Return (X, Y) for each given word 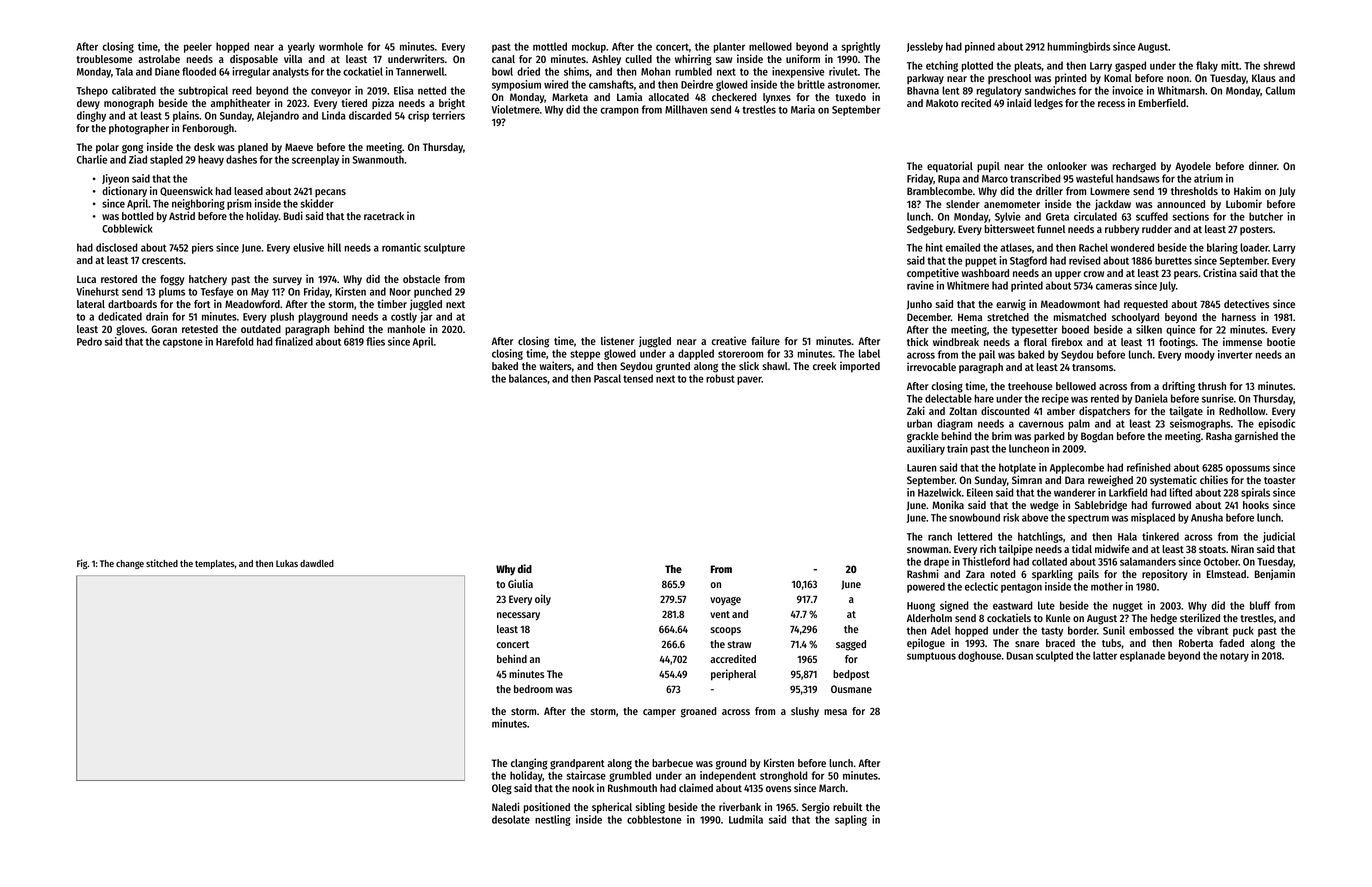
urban (919, 423)
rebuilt (847, 806)
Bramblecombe (940, 191)
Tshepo (92, 91)
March (832, 788)
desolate (511, 819)
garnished (1256, 437)
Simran (1027, 479)
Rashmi (923, 573)
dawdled (317, 563)
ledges (1048, 104)
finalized (294, 341)
